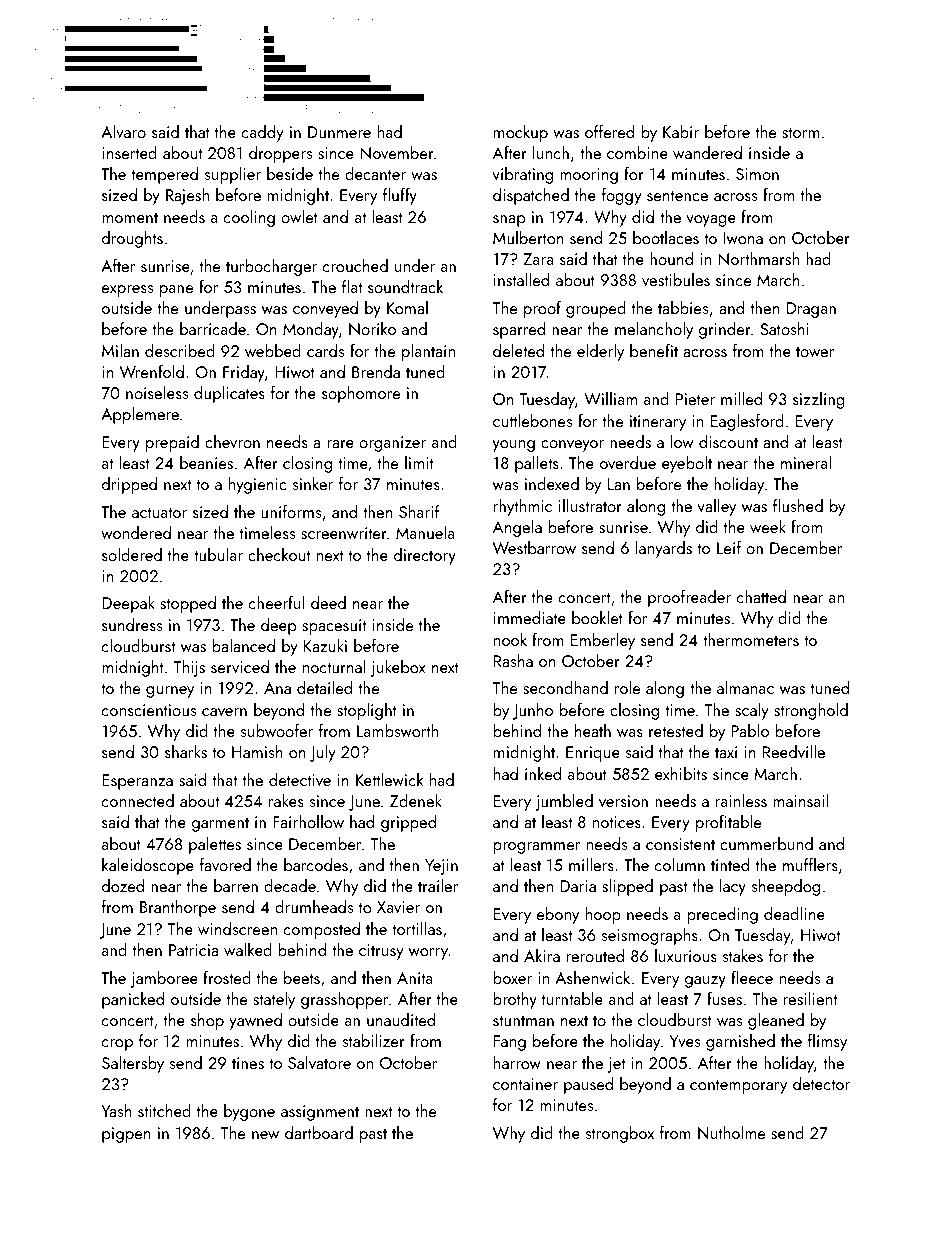 The width and height of the screenshot is (952, 1233). Describe the element at coordinates (127, 291) in the screenshot. I see `express` at that location.
